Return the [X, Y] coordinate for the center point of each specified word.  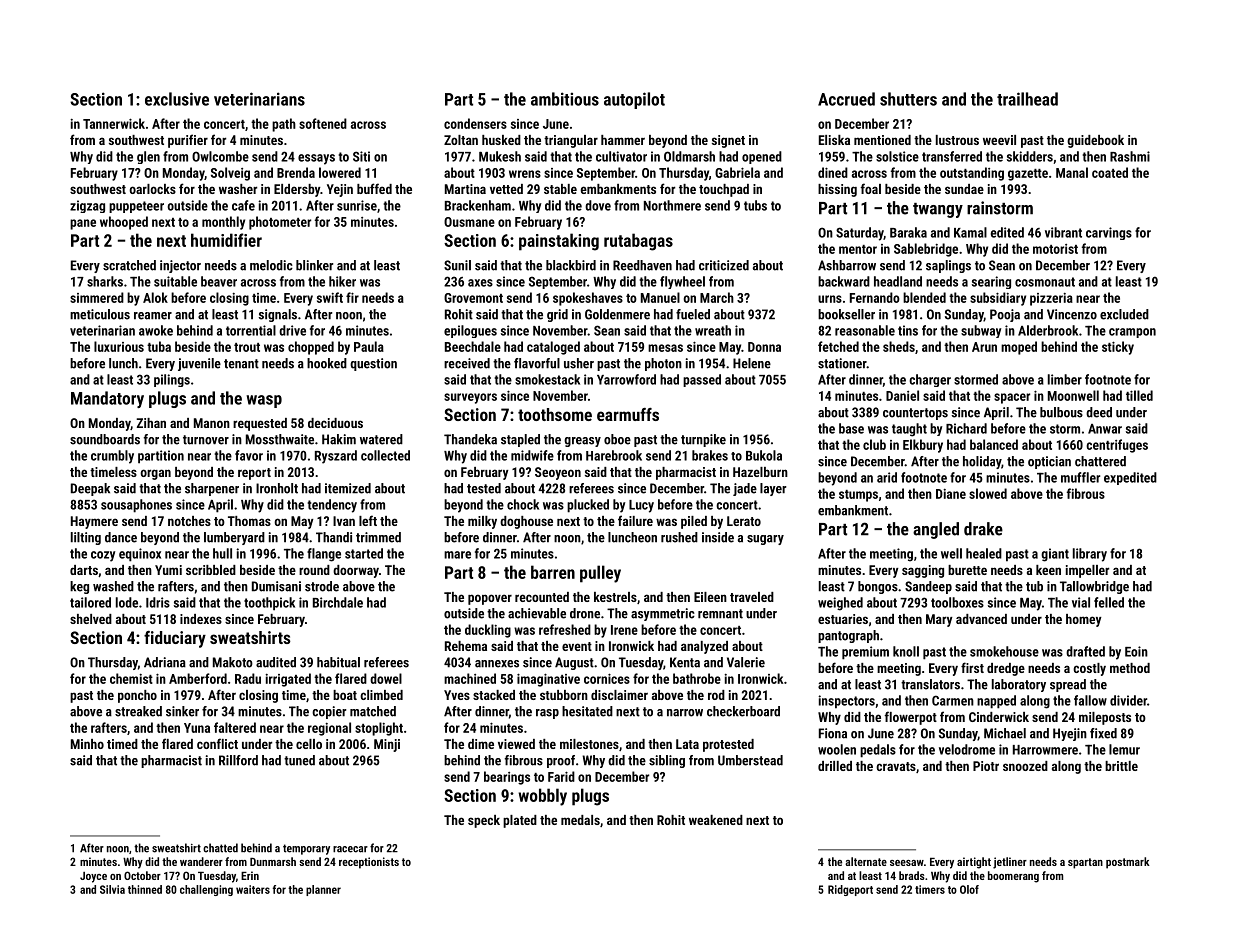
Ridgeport [850, 890]
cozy [103, 556]
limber [1065, 379]
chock [523, 504]
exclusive [177, 99]
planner [323, 890]
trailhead [1027, 99]
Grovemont [473, 298]
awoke [156, 330]
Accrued [846, 99]
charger [930, 380]
